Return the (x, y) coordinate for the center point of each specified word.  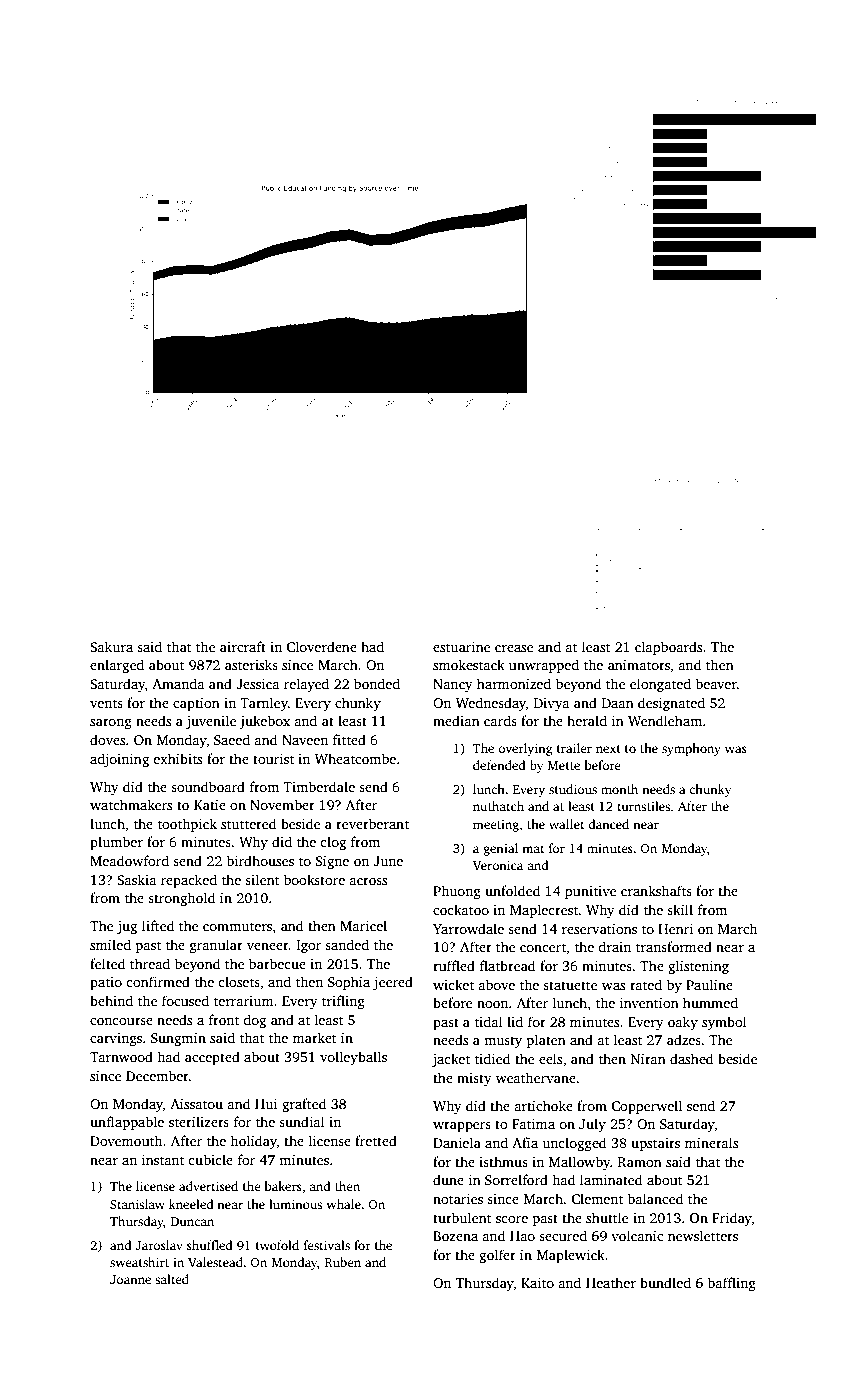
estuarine (461, 647)
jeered (393, 983)
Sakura (111, 646)
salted (172, 1279)
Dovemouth (126, 1140)
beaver (716, 683)
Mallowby (579, 1163)
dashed (691, 1058)
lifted (158, 925)
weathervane (536, 1077)
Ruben (343, 1262)
